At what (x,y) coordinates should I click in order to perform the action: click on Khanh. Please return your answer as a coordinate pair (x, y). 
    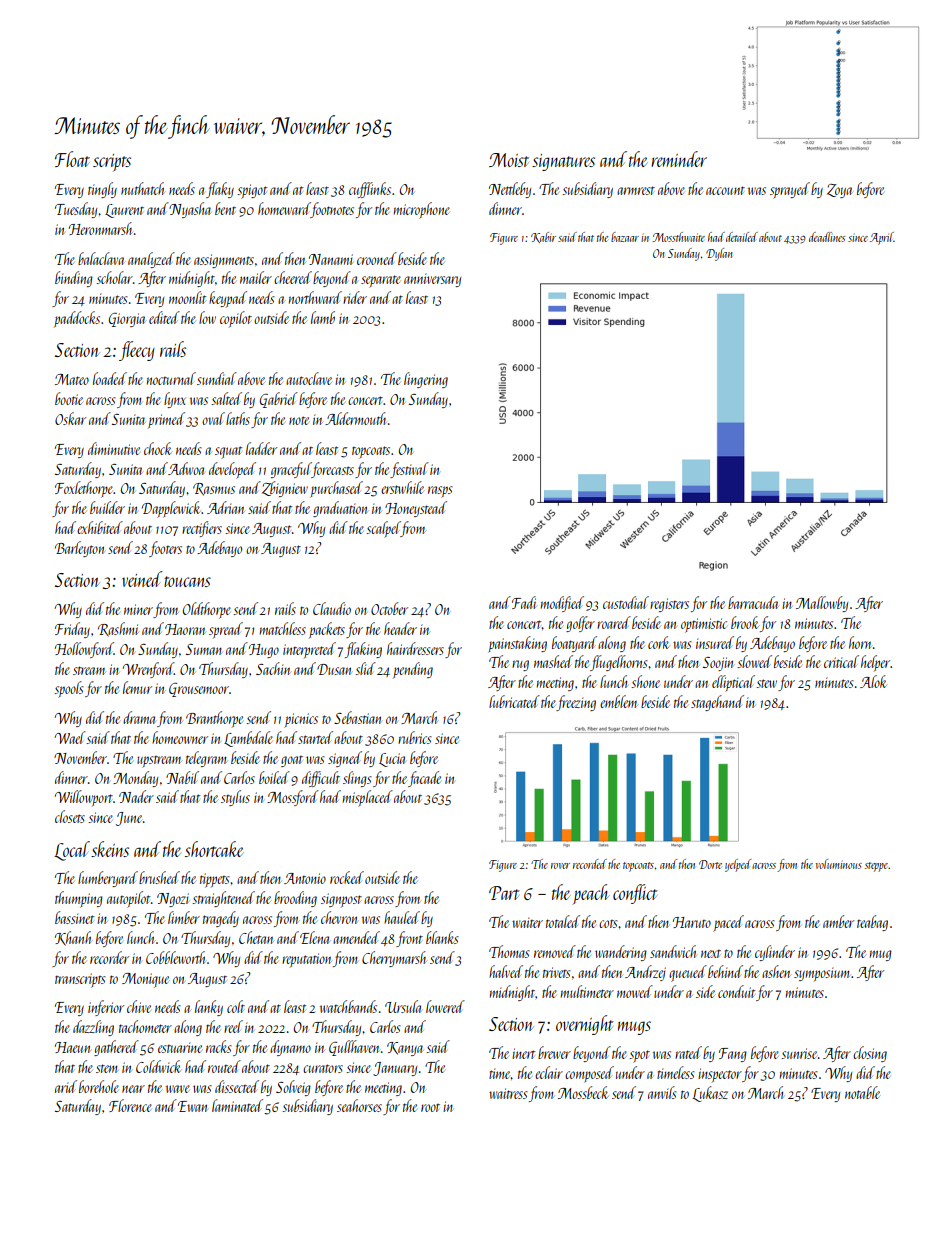
    Looking at the image, I should click on (73, 938).
